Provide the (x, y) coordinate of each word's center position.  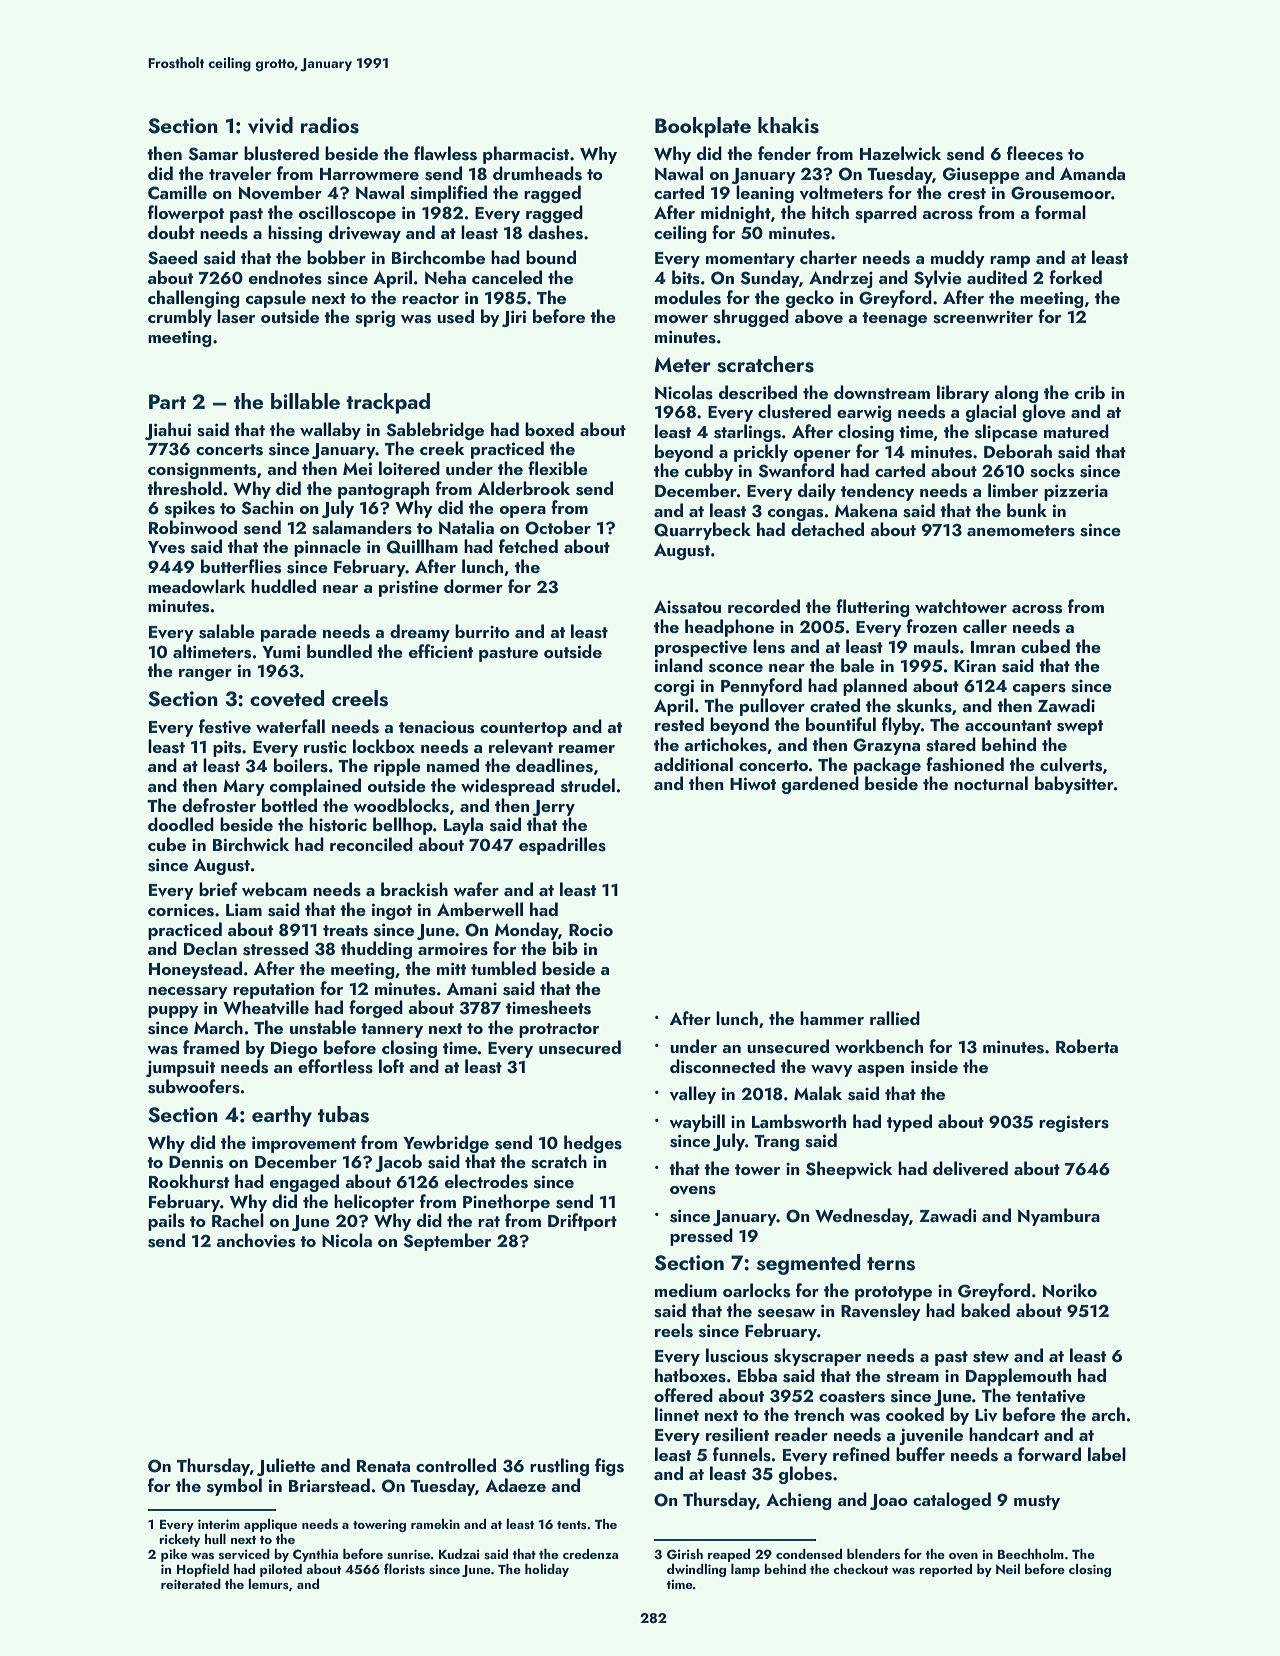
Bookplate (703, 127)
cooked (915, 1414)
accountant (1008, 725)
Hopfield (203, 1570)
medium (686, 1290)
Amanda (1092, 173)
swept (1080, 727)
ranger (205, 675)
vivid (270, 125)
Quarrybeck (702, 531)
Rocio (591, 929)
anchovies (255, 1240)
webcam (274, 889)
